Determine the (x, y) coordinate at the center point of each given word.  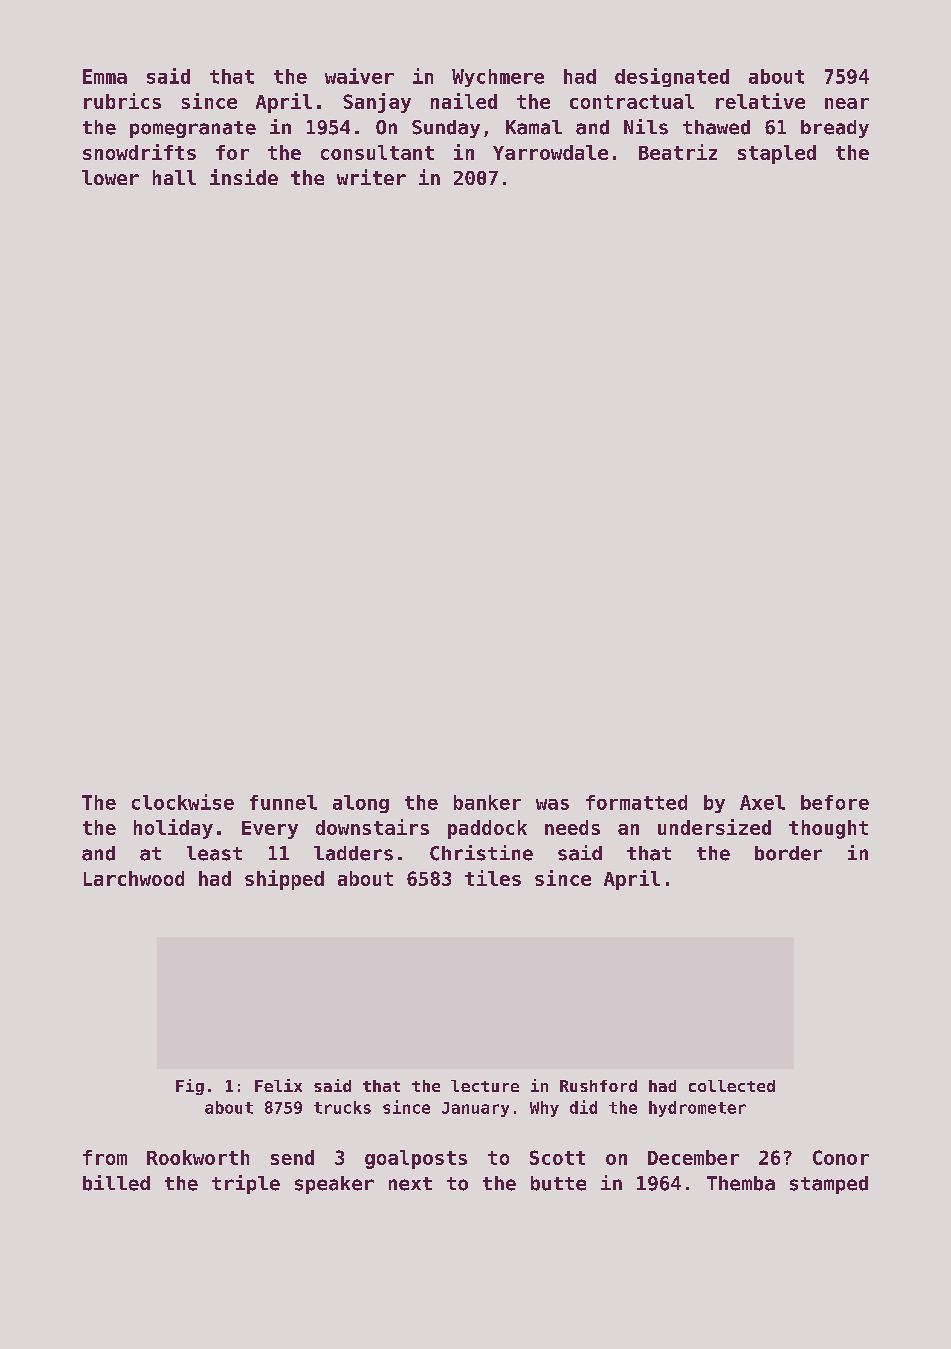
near (847, 103)
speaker (334, 1185)
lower (110, 177)
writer (371, 177)
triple (246, 1184)
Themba (741, 1183)
